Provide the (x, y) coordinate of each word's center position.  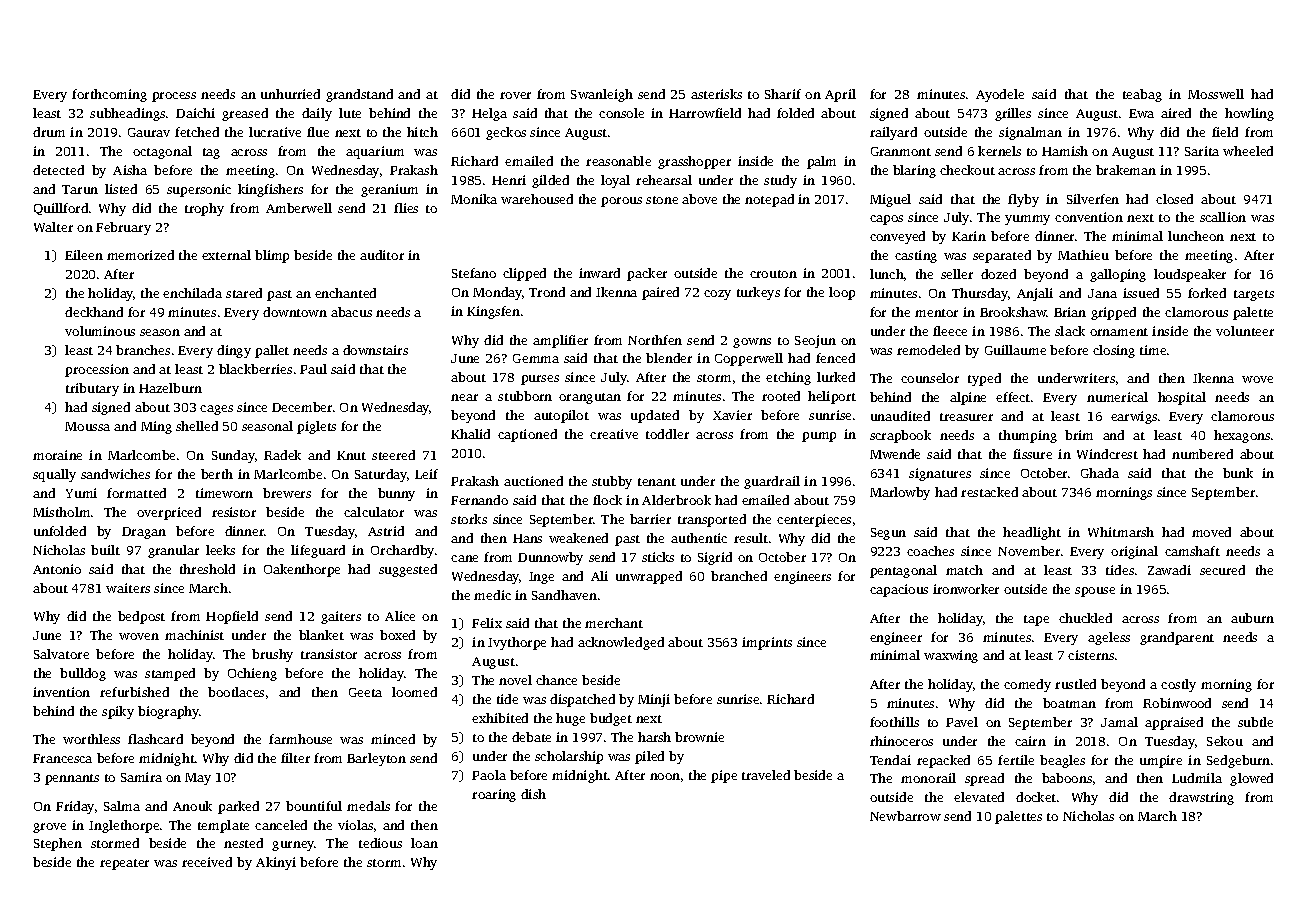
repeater (124, 864)
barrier (650, 519)
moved (1211, 532)
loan (424, 843)
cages (216, 410)
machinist (194, 635)
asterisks (716, 94)
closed (1174, 199)
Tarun (80, 189)
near (464, 397)
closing (1114, 351)
